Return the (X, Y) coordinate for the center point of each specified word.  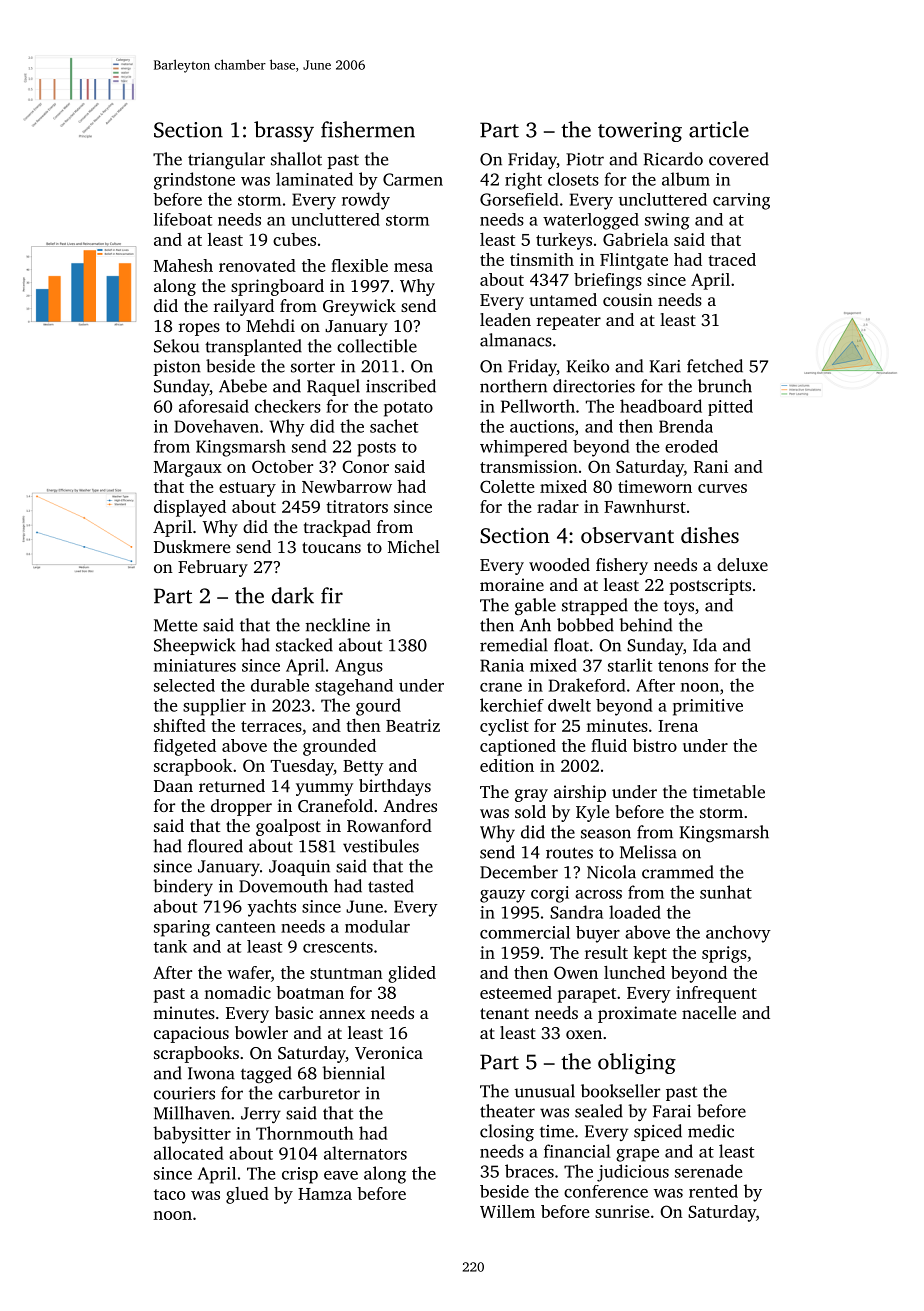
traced (732, 259)
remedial (514, 645)
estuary (247, 489)
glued (247, 1195)
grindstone (194, 181)
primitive (708, 707)
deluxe (742, 564)
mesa (413, 267)
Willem (507, 1211)
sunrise (622, 1211)
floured (215, 846)
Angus (359, 667)
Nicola (611, 872)
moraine (512, 584)
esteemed (516, 992)
